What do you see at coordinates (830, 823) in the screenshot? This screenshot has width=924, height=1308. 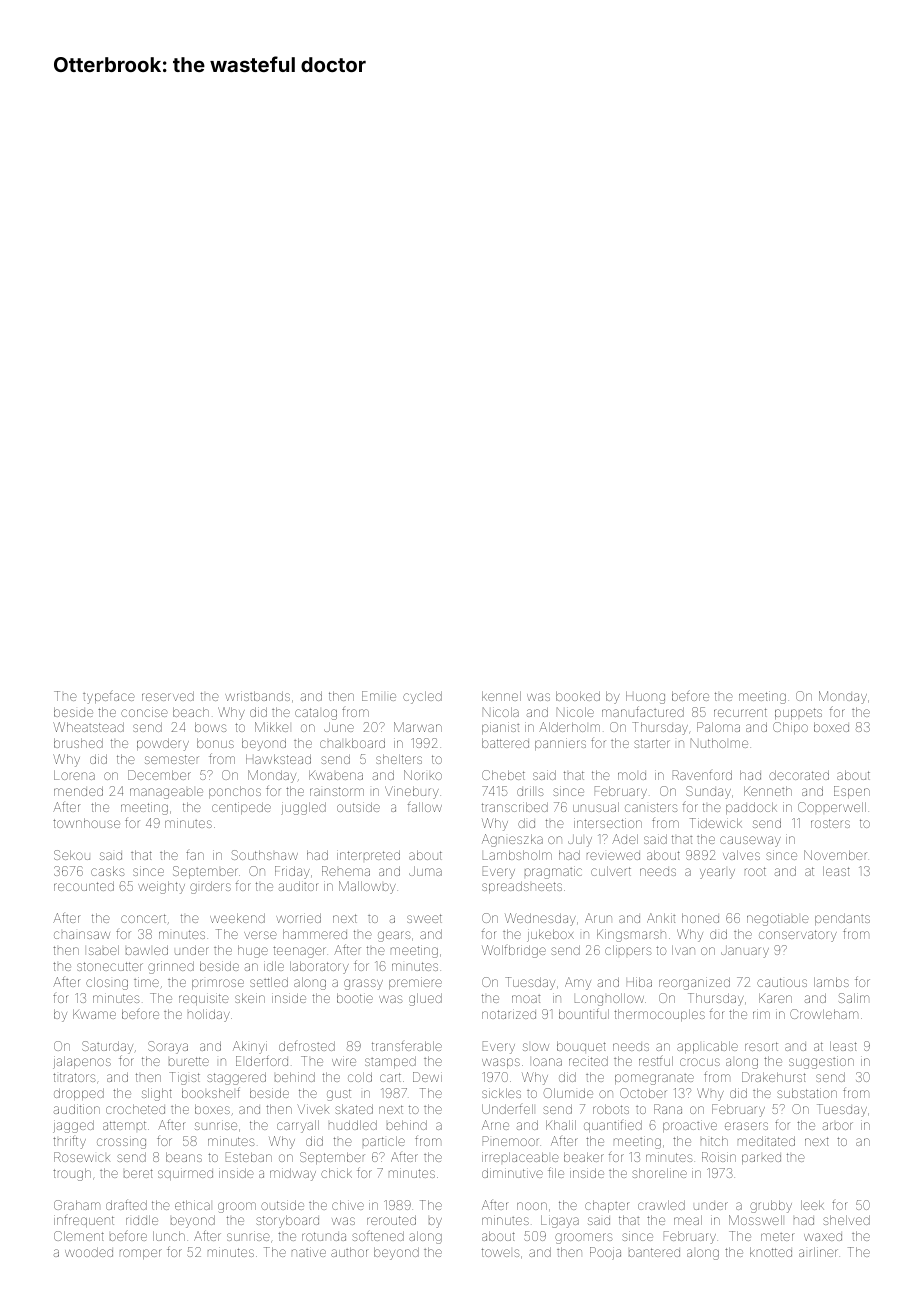 I see `rosters` at bounding box center [830, 823].
